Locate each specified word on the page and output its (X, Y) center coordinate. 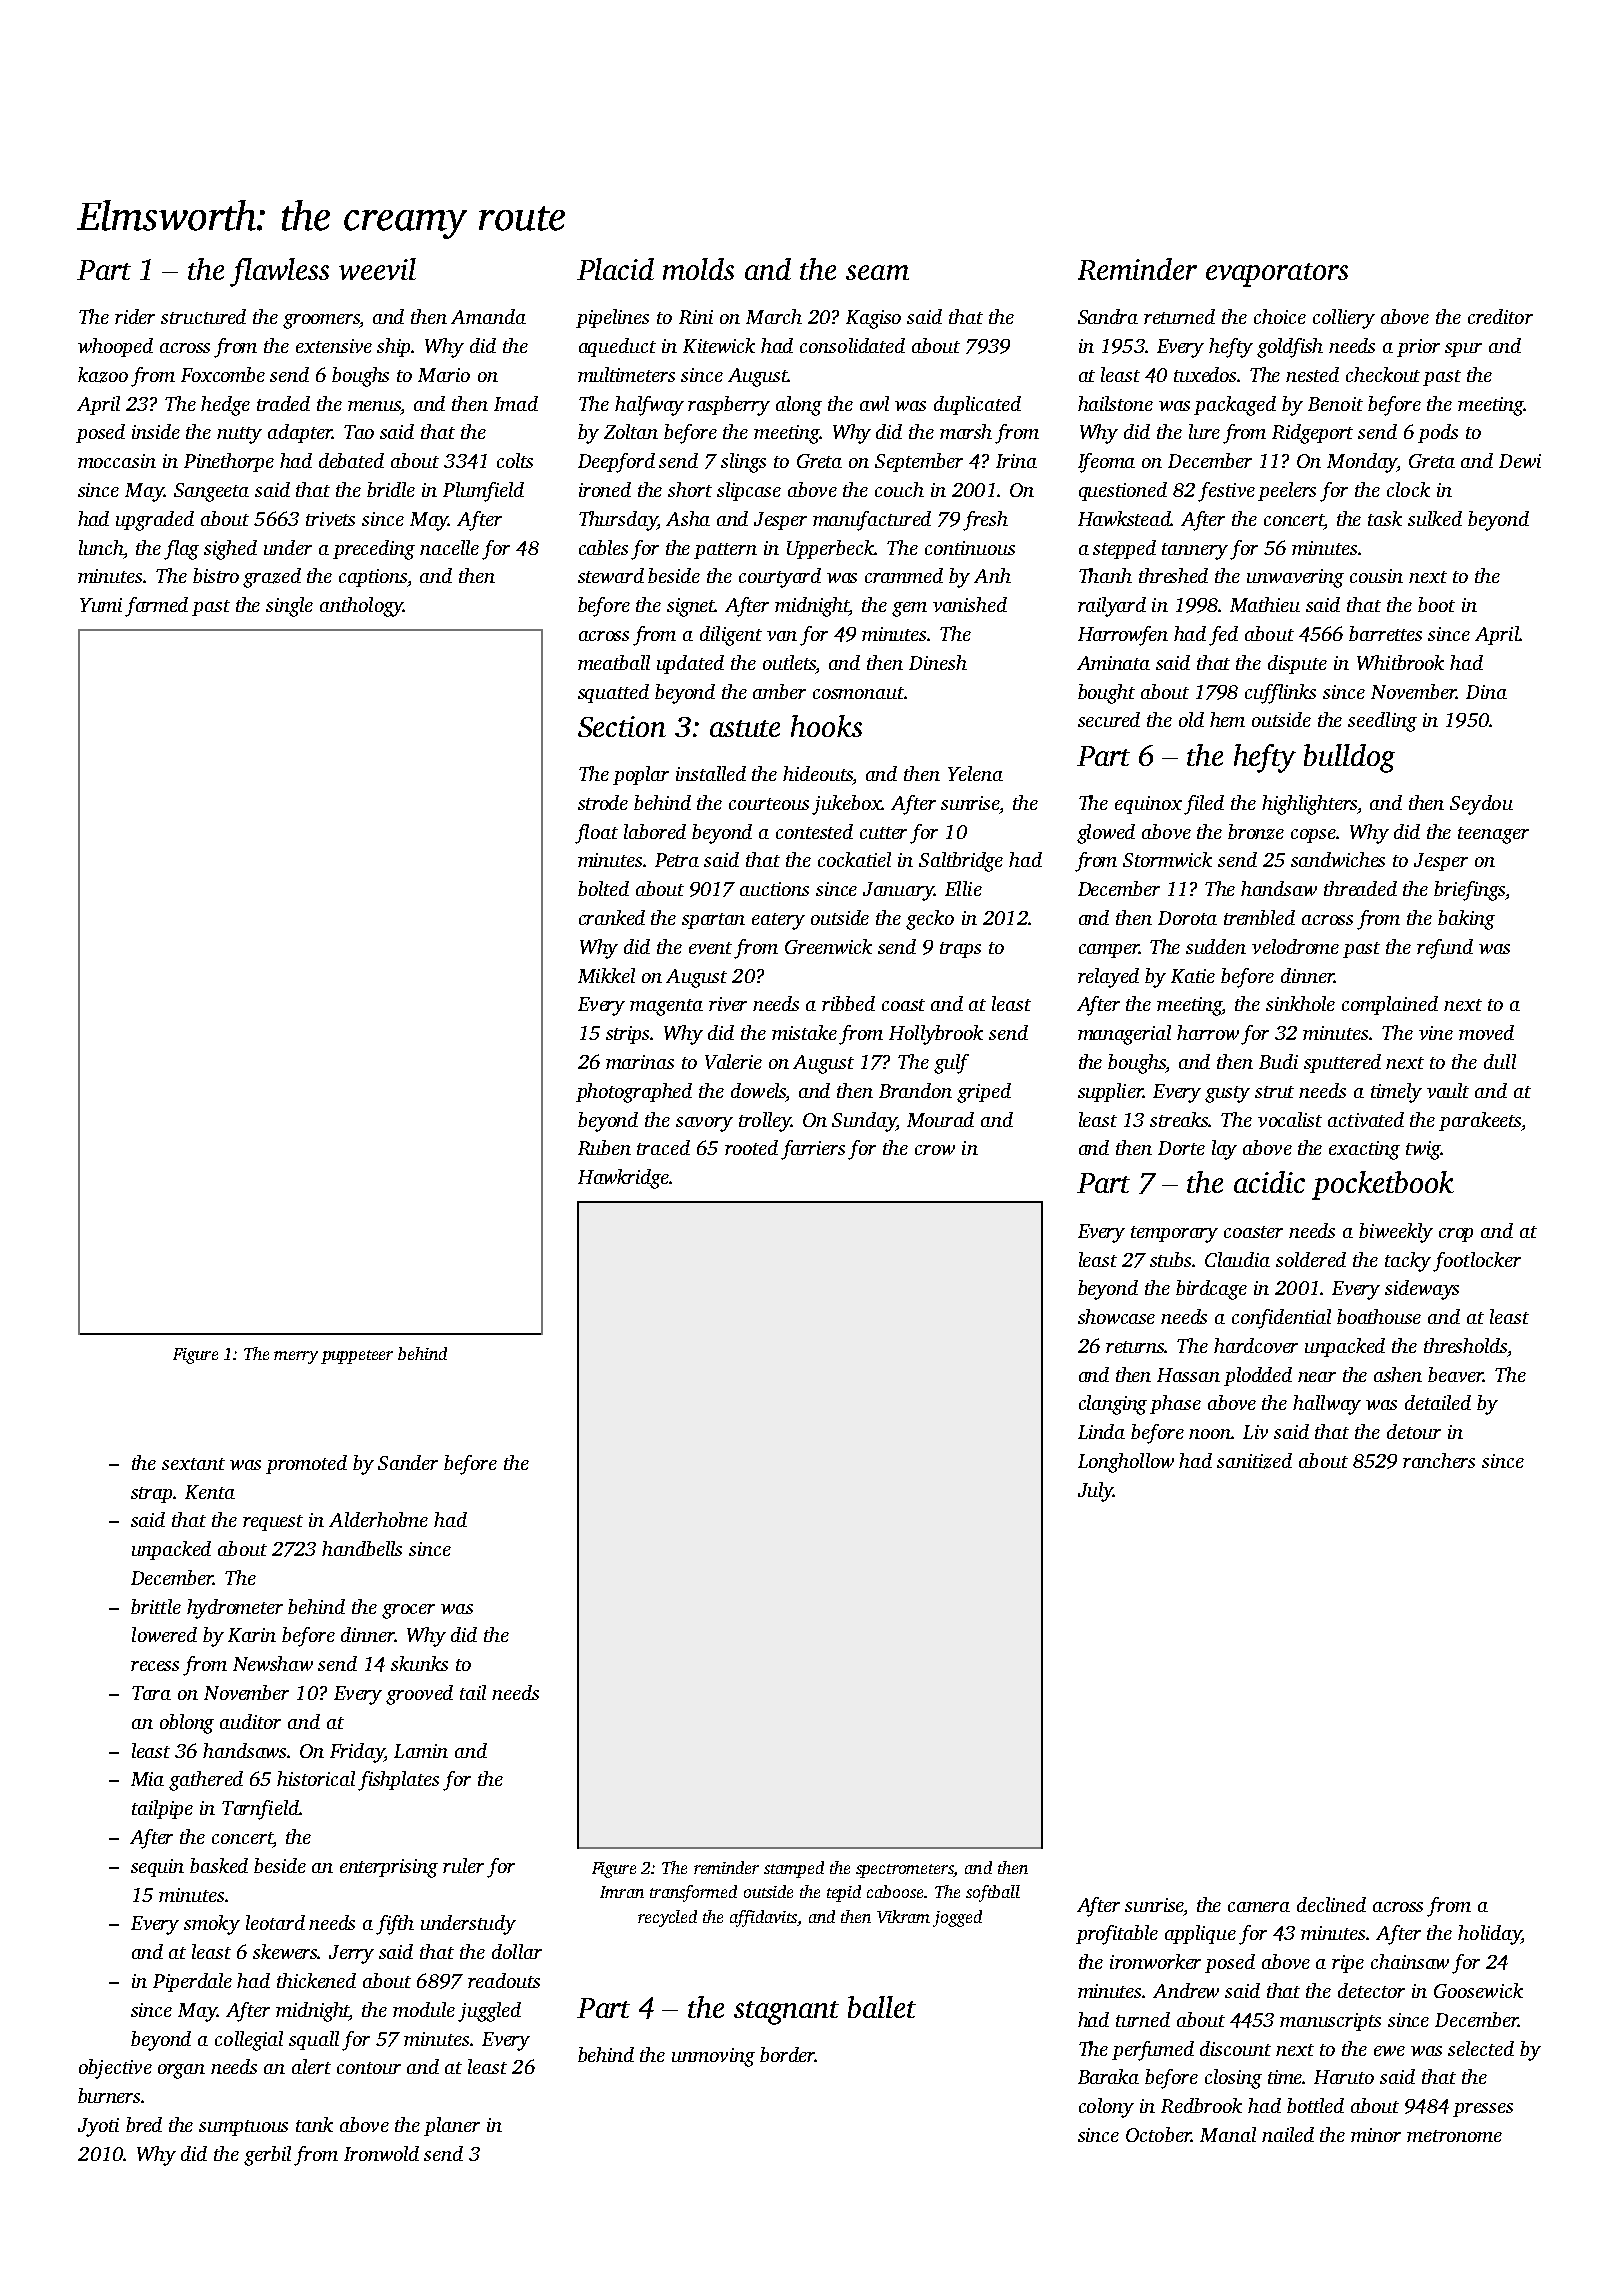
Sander (408, 1462)
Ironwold (381, 2153)
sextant (193, 1464)
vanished (970, 604)
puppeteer (357, 1357)
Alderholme (378, 1519)
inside (156, 431)
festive (1226, 492)
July (1095, 1492)
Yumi (101, 605)
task (1385, 518)
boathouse (1379, 1316)
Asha (688, 518)
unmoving (713, 2057)
